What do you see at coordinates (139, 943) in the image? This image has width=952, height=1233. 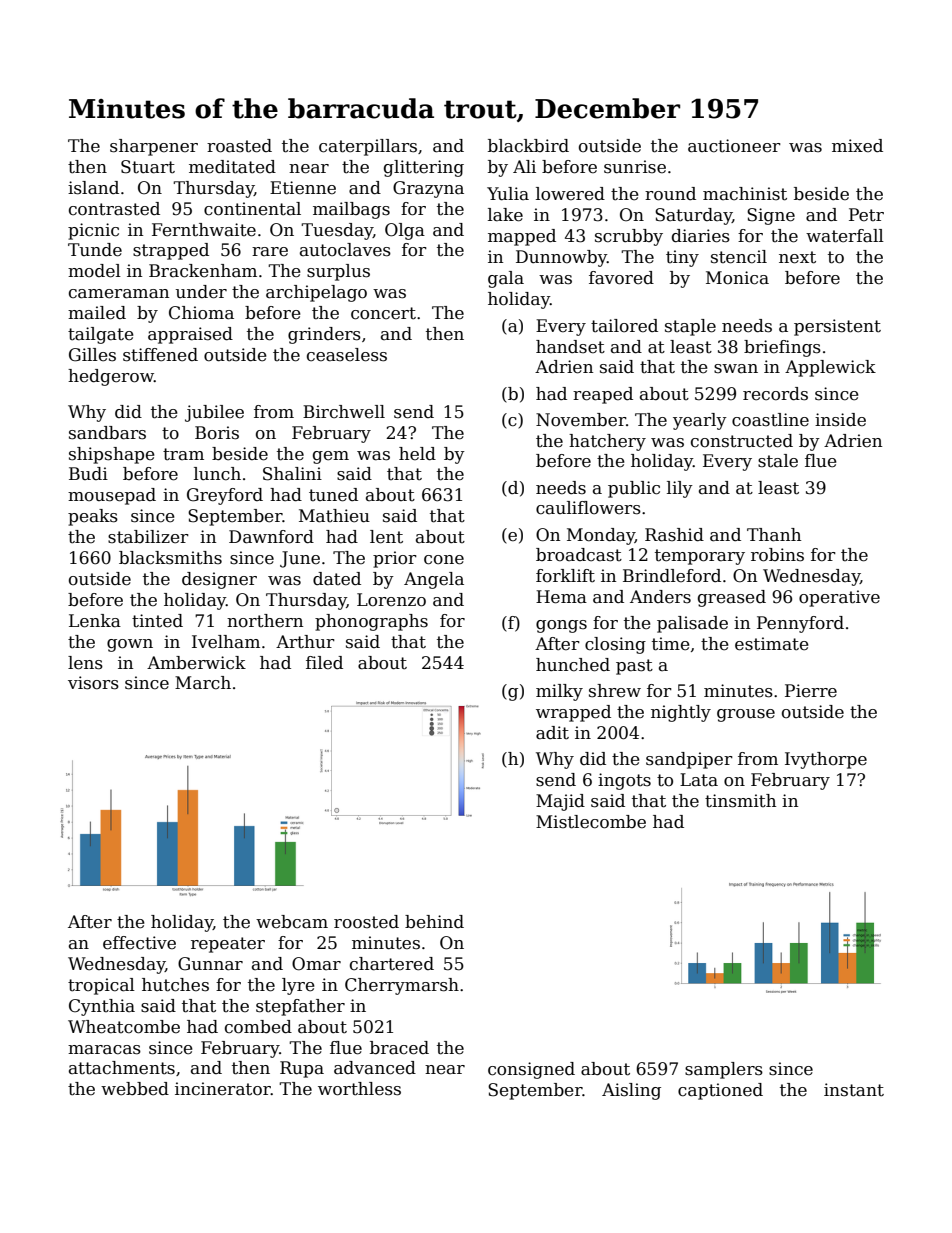 I see `effective` at bounding box center [139, 943].
